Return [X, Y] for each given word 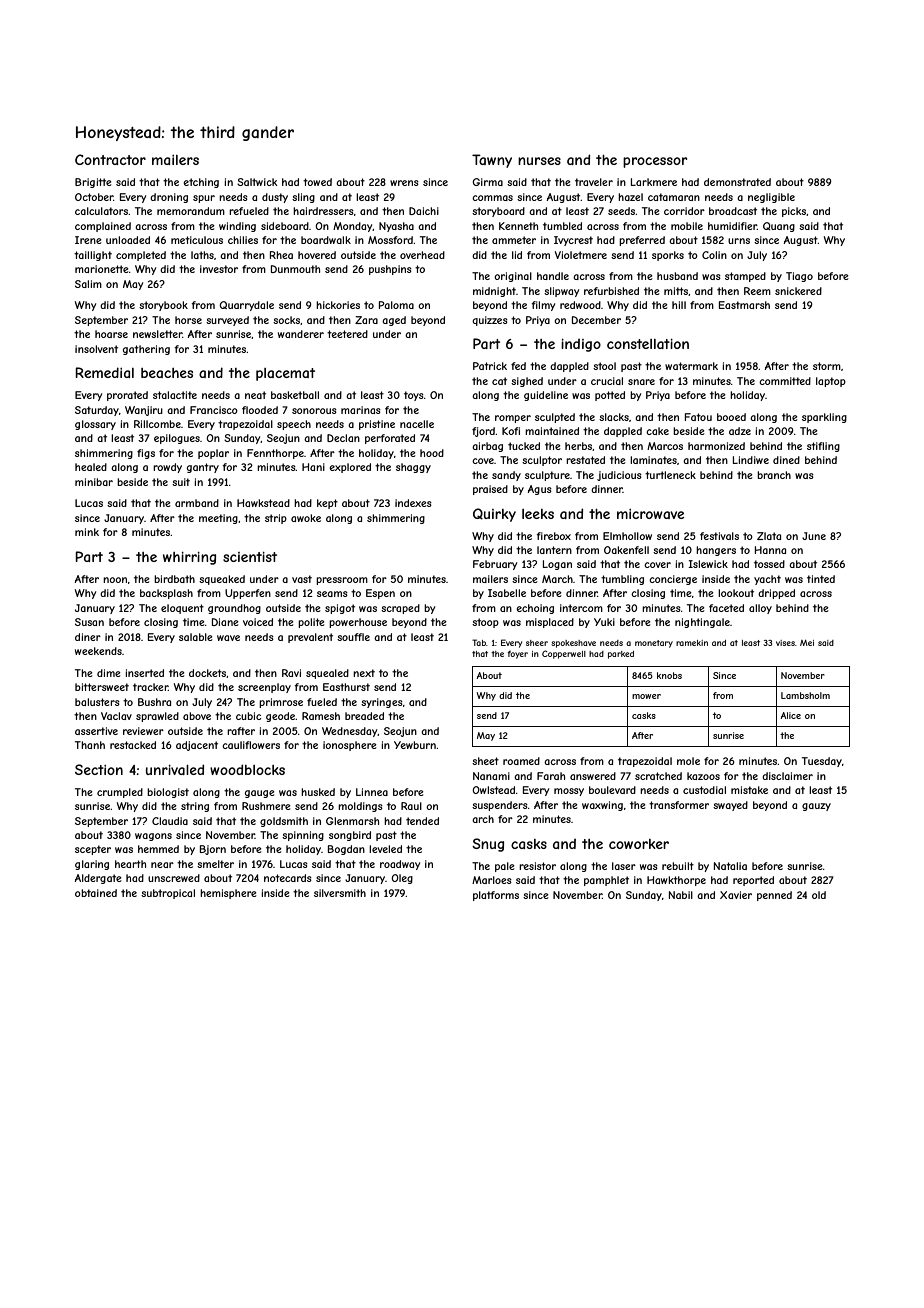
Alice [791, 715]
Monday [353, 227]
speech [294, 425]
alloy [760, 609]
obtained [96, 893]
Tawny [492, 161]
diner [88, 637]
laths [202, 255]
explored [350, 468]
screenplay [264, 688]
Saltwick [257, 182]
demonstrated [737, 182]
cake [657, 431]
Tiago [799, 277]
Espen [380, 594]
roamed [521, 761]
